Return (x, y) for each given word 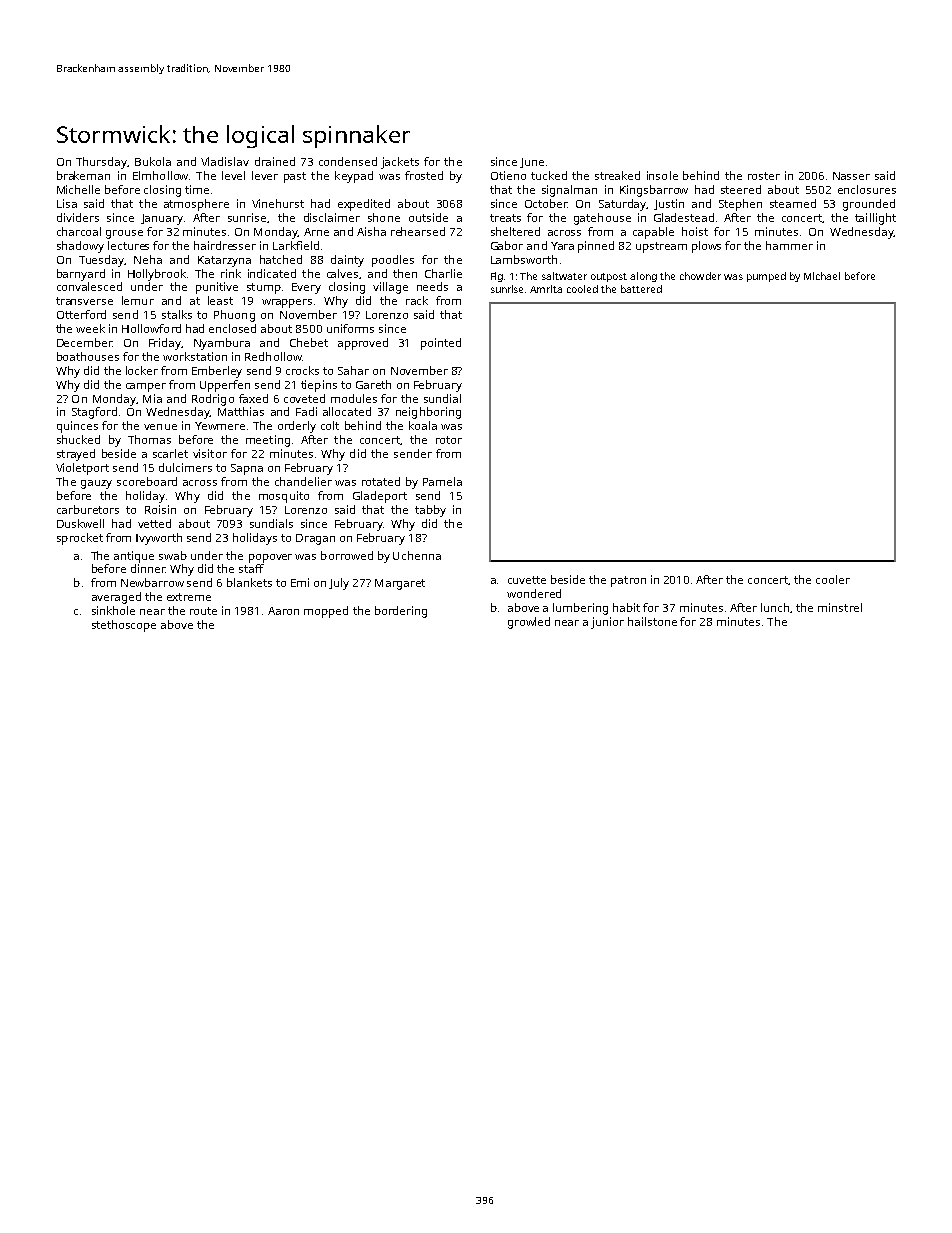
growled (529, 623)
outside (428, 217)
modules (354, 398)
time (197, 189)
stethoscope (124, 626)
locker (142, 370)
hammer (789, 245)
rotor (449, 440)
